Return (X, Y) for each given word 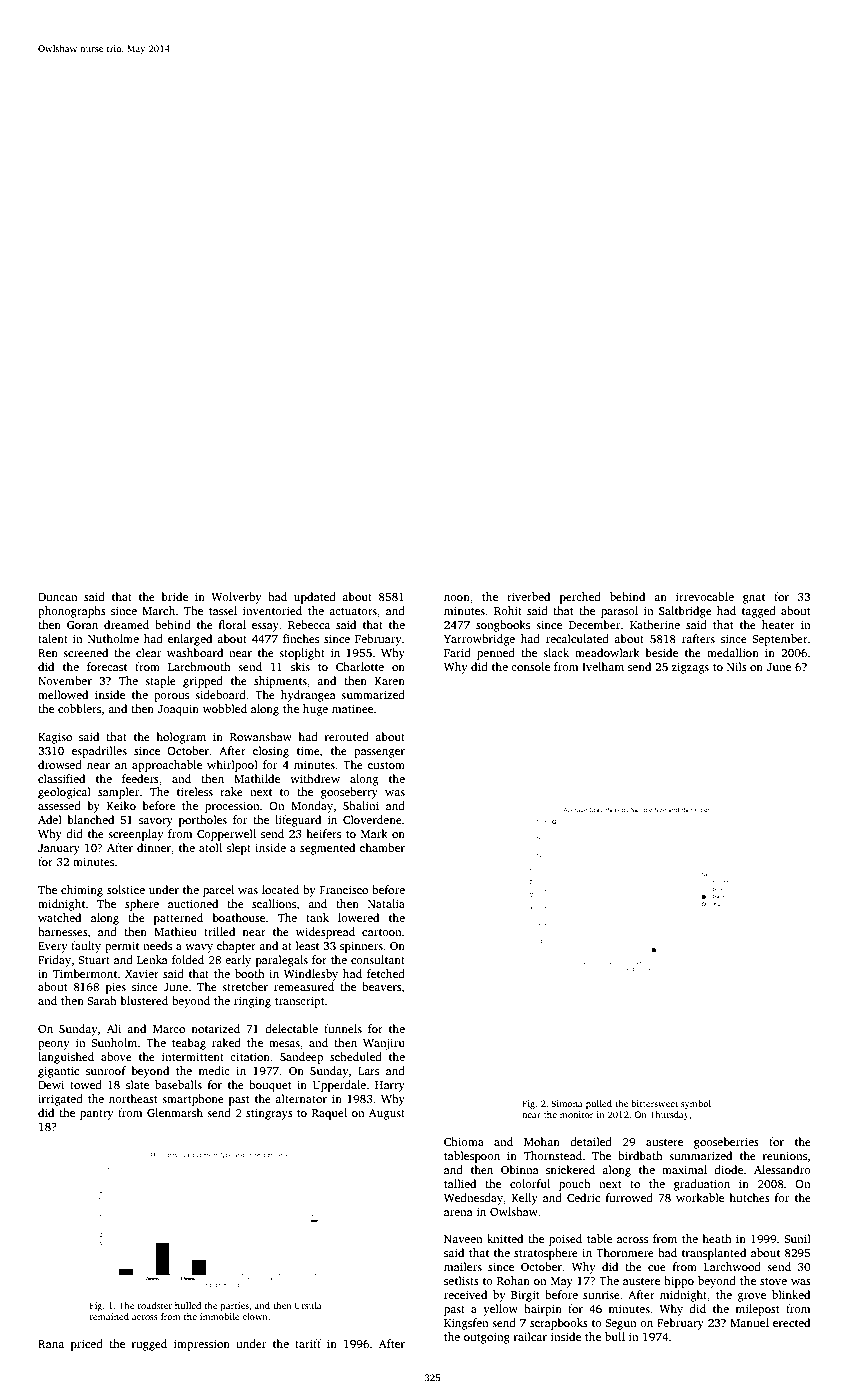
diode (728, 1169)
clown (255, 1316)
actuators (353, 611)
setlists (461, 1280)
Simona (567, 1103)
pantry (97, 1115)
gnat (754, 599)
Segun (621, 1324)
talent (53, 638)
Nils (737, 666)
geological (64, 793)
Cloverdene (372, 819)
